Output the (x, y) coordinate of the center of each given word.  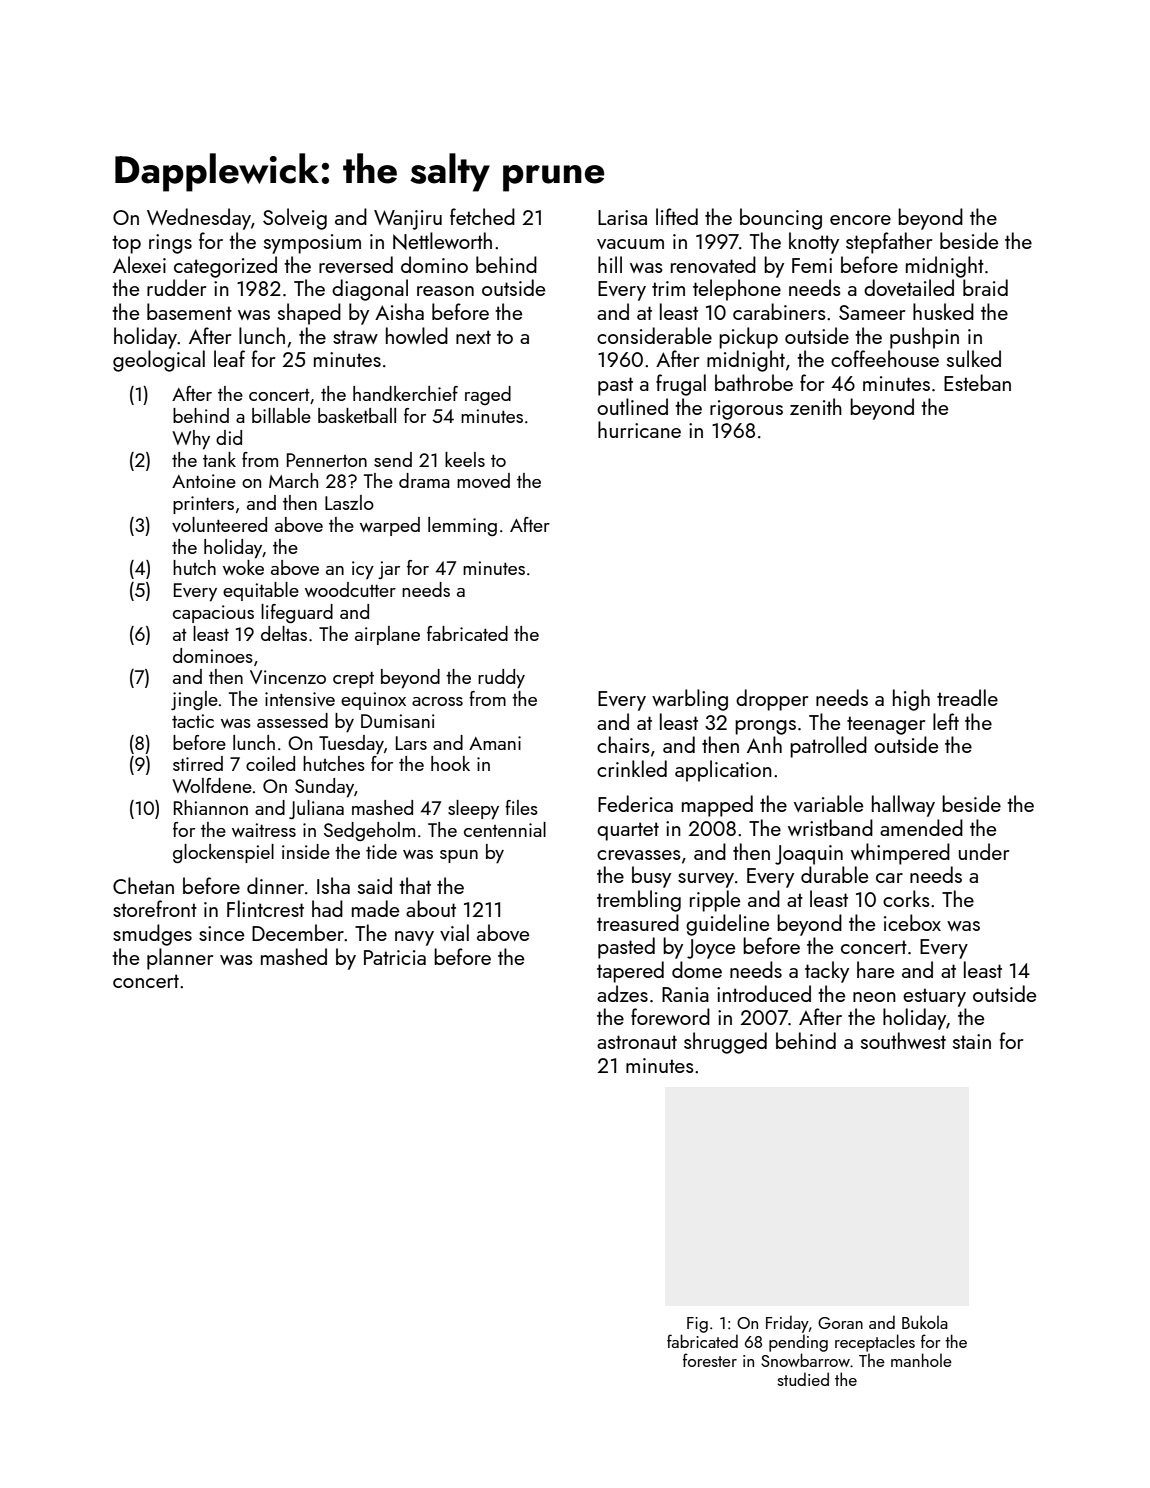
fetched (482, 216)
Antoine (204, 481)
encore (860, 220)
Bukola (925, 1322)
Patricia (395, 957)
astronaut (637, 1042)
